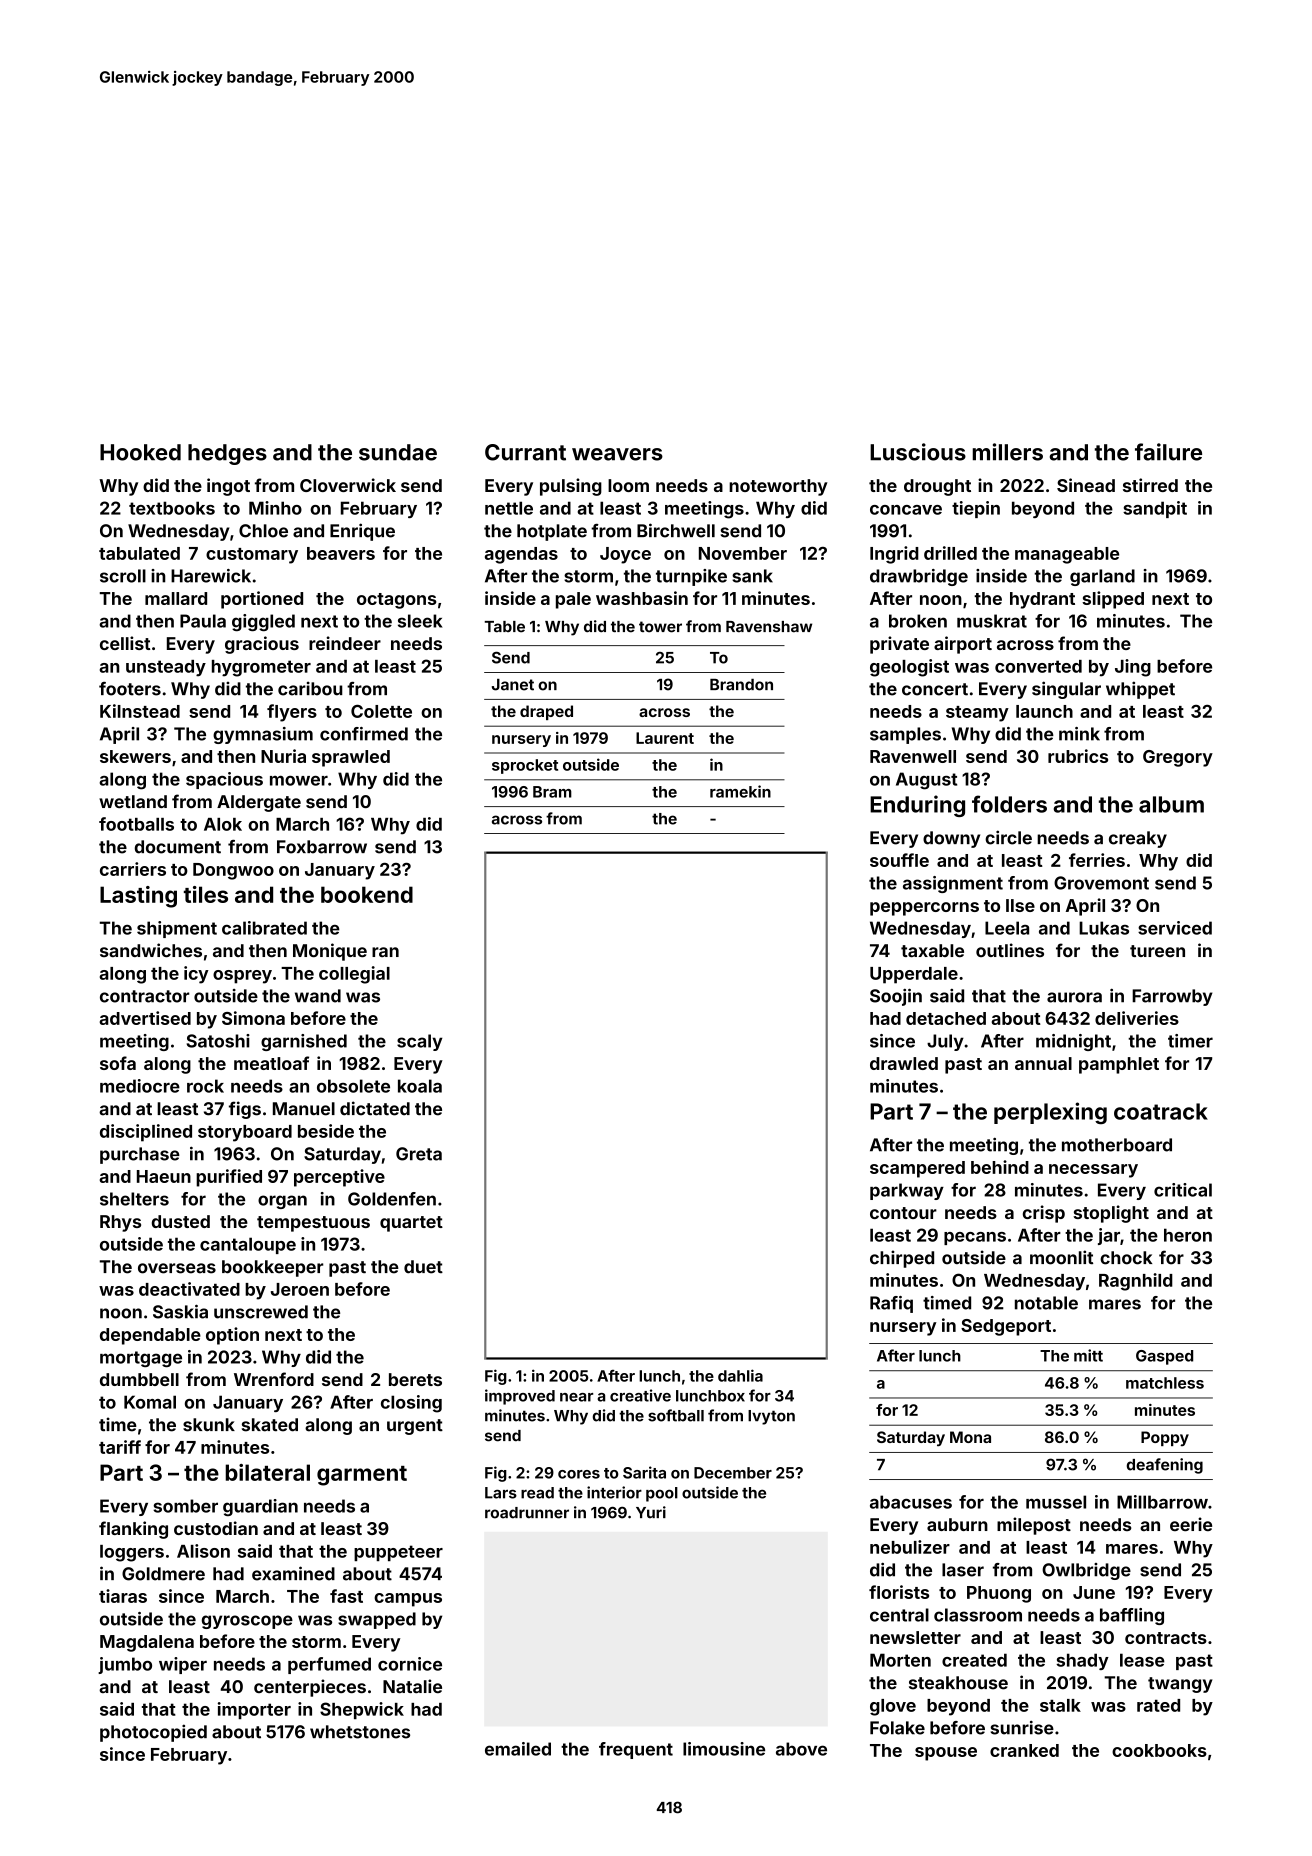 This image has width=1312, height=1856. I want to click on mortgage, so click(141, 1359).
